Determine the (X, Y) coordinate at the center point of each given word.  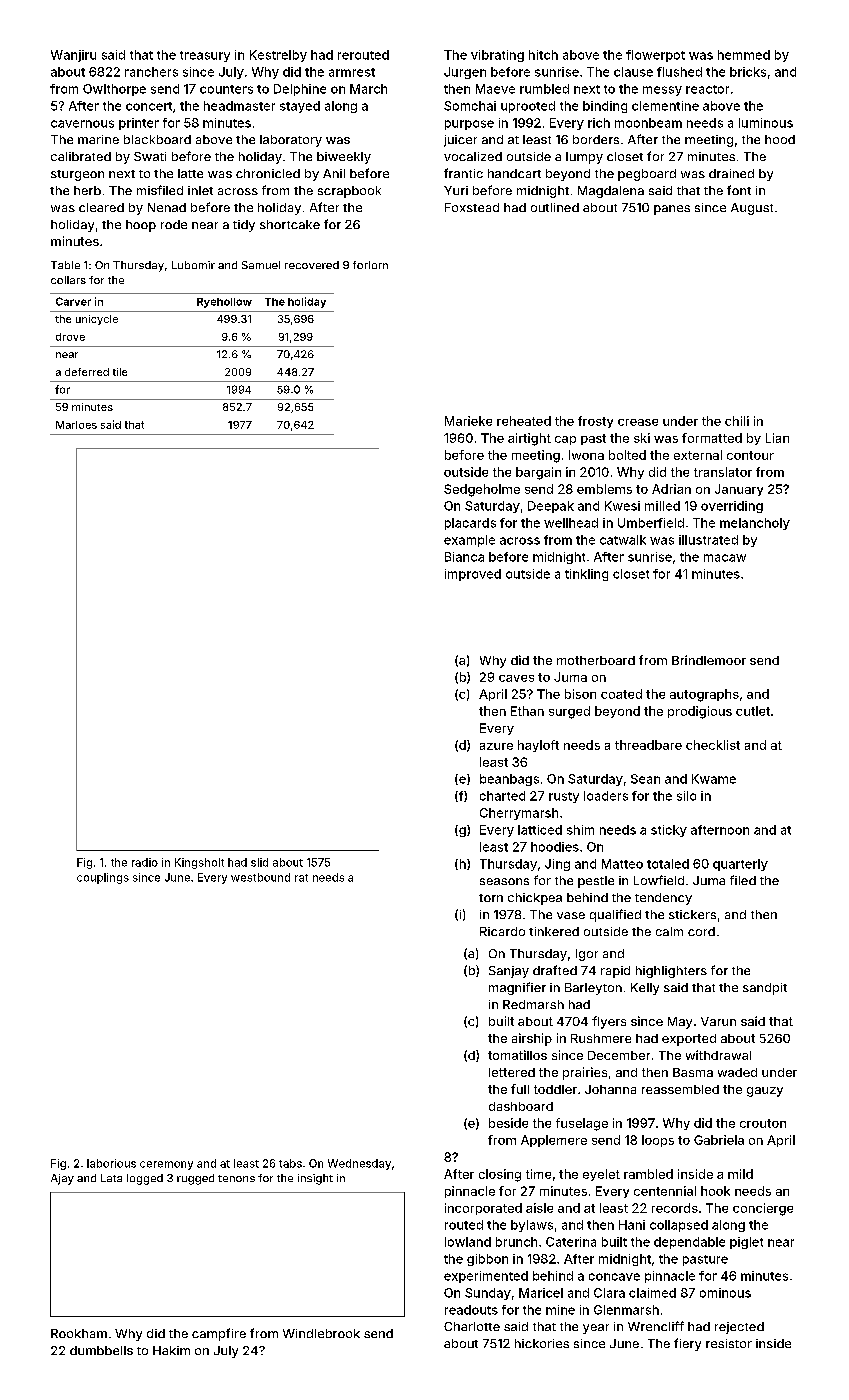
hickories (542, 1343)
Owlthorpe (114, 90)
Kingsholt (199, 863)
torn (491, 898)
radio (145, 862)
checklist (713, 745)
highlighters (671, 972)
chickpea (535, 899)
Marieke (468, 421)
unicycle (97, 320)
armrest (352, 72)
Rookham (79, 1333)
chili (737, 421)
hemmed (744, 55)
